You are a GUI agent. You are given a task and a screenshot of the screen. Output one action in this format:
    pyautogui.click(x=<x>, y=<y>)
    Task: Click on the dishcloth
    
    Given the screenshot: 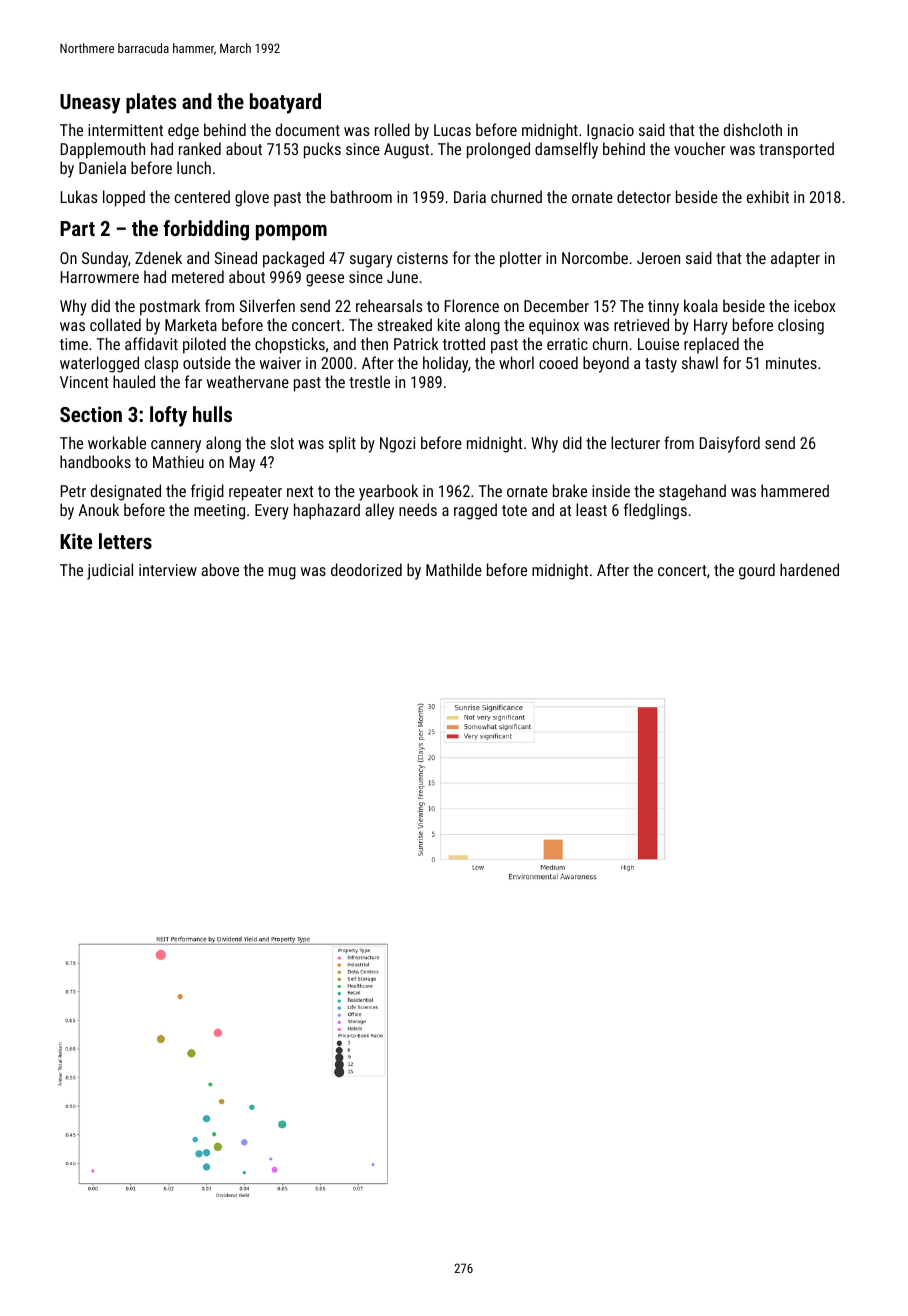 What is the action you would take?
    pyautogui.click(x=753, y=129)
